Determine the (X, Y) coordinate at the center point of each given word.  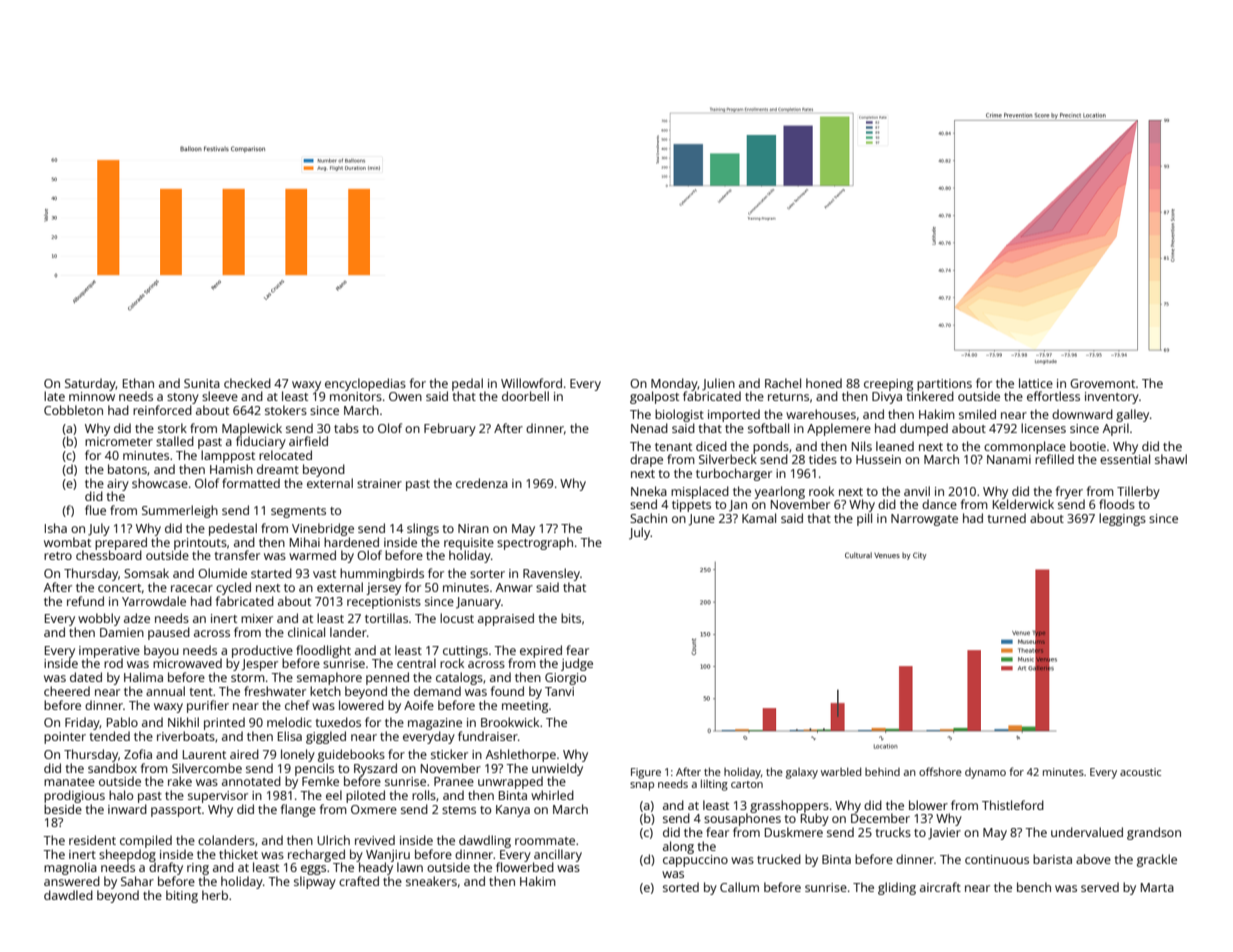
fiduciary (261, 442)
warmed (312, 555)
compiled (146, 841)
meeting (525, 707)
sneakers (431, 881)
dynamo (985, 773)
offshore (940, 771)
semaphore (329, 678)
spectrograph (535, 543)
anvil (917, 491)
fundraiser (488, 736)
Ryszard (375, 769)
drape (646, 460)
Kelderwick (1023, 504)
